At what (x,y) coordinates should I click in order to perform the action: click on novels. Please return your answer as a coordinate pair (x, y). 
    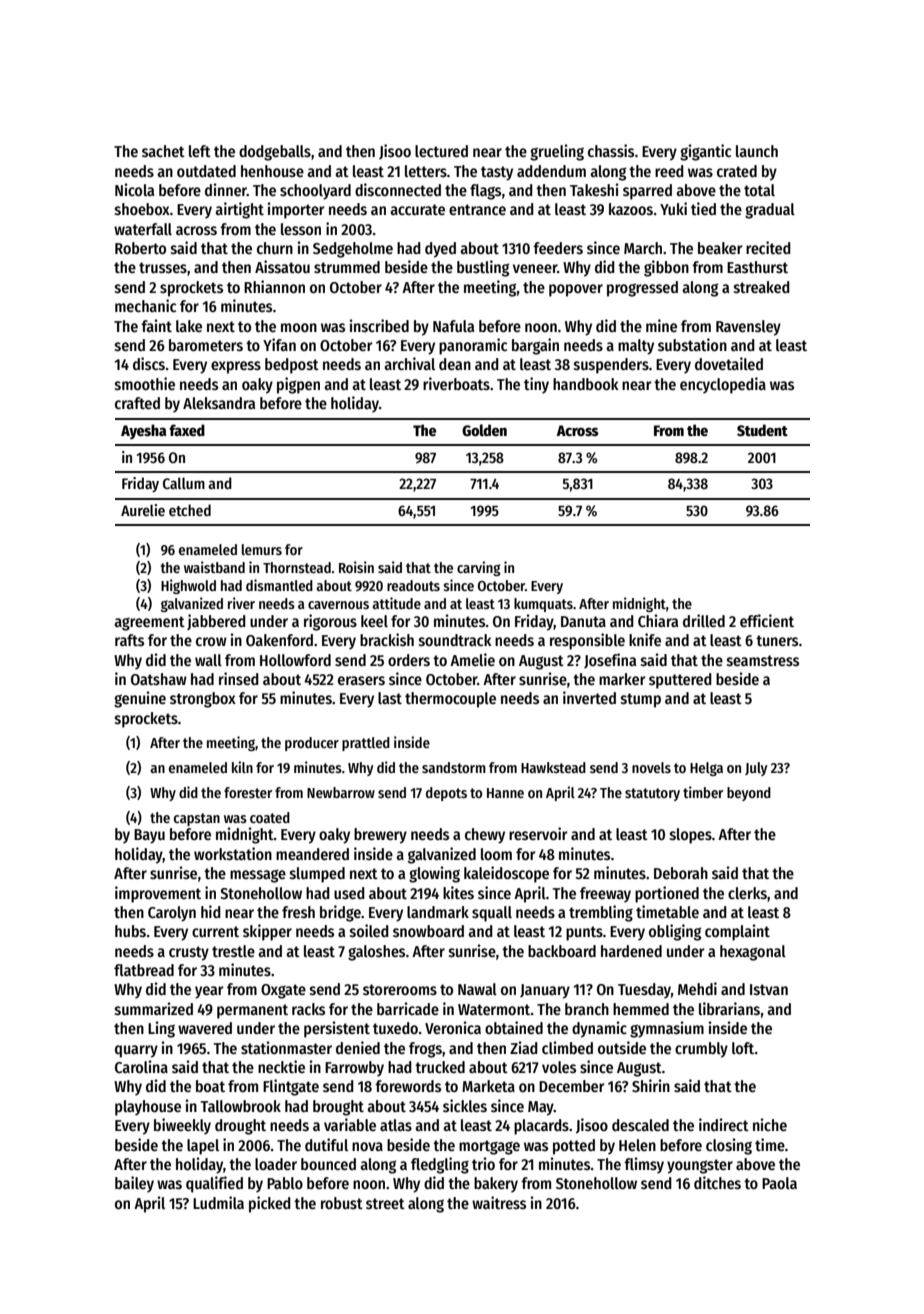
    Looking at the image, I should click on (651, 767).
